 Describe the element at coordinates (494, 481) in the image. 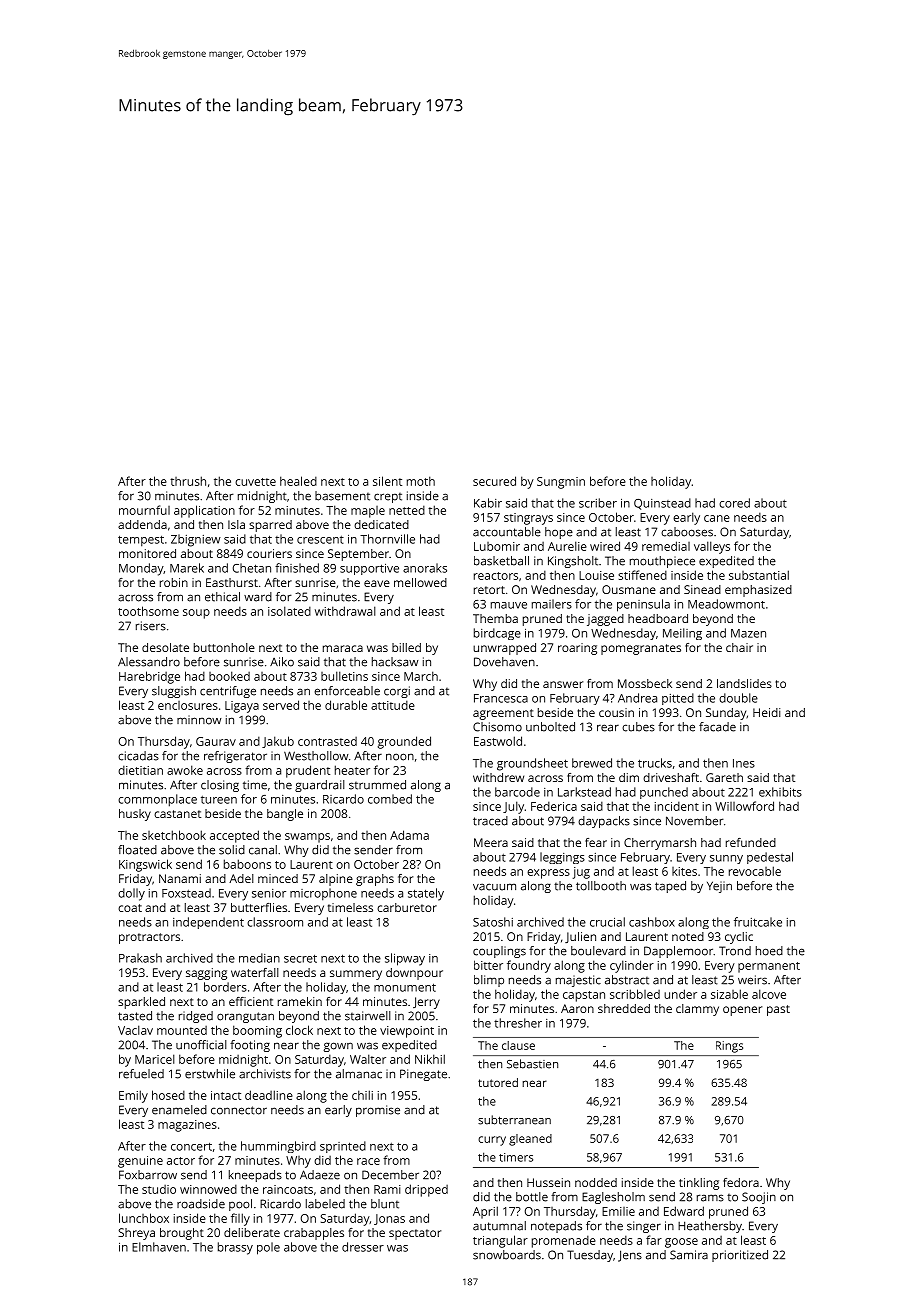

I see `secured` at that location.
